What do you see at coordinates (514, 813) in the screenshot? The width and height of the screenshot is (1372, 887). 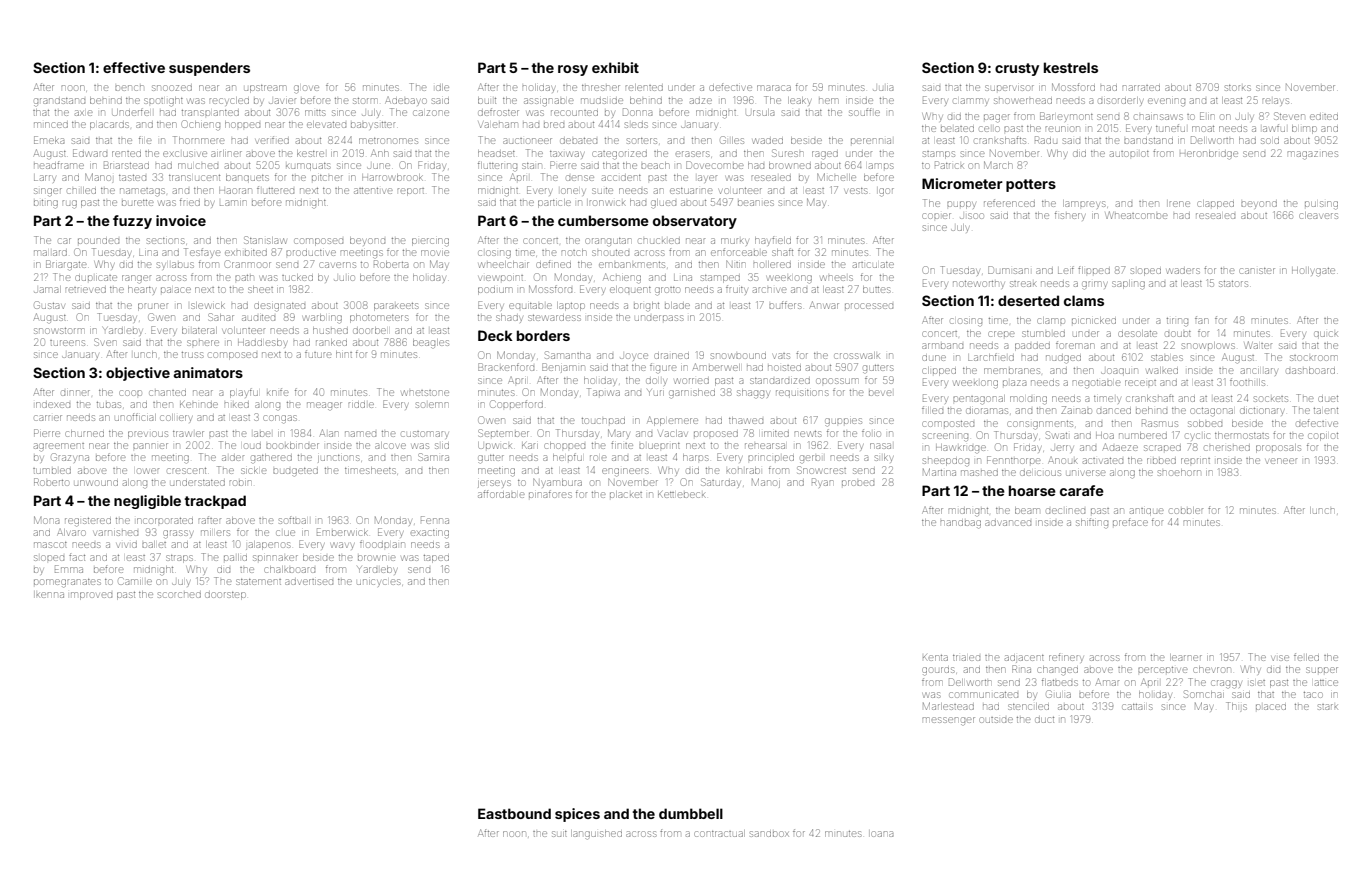 I see `Eastbound` at bounding box center [514, 813].
